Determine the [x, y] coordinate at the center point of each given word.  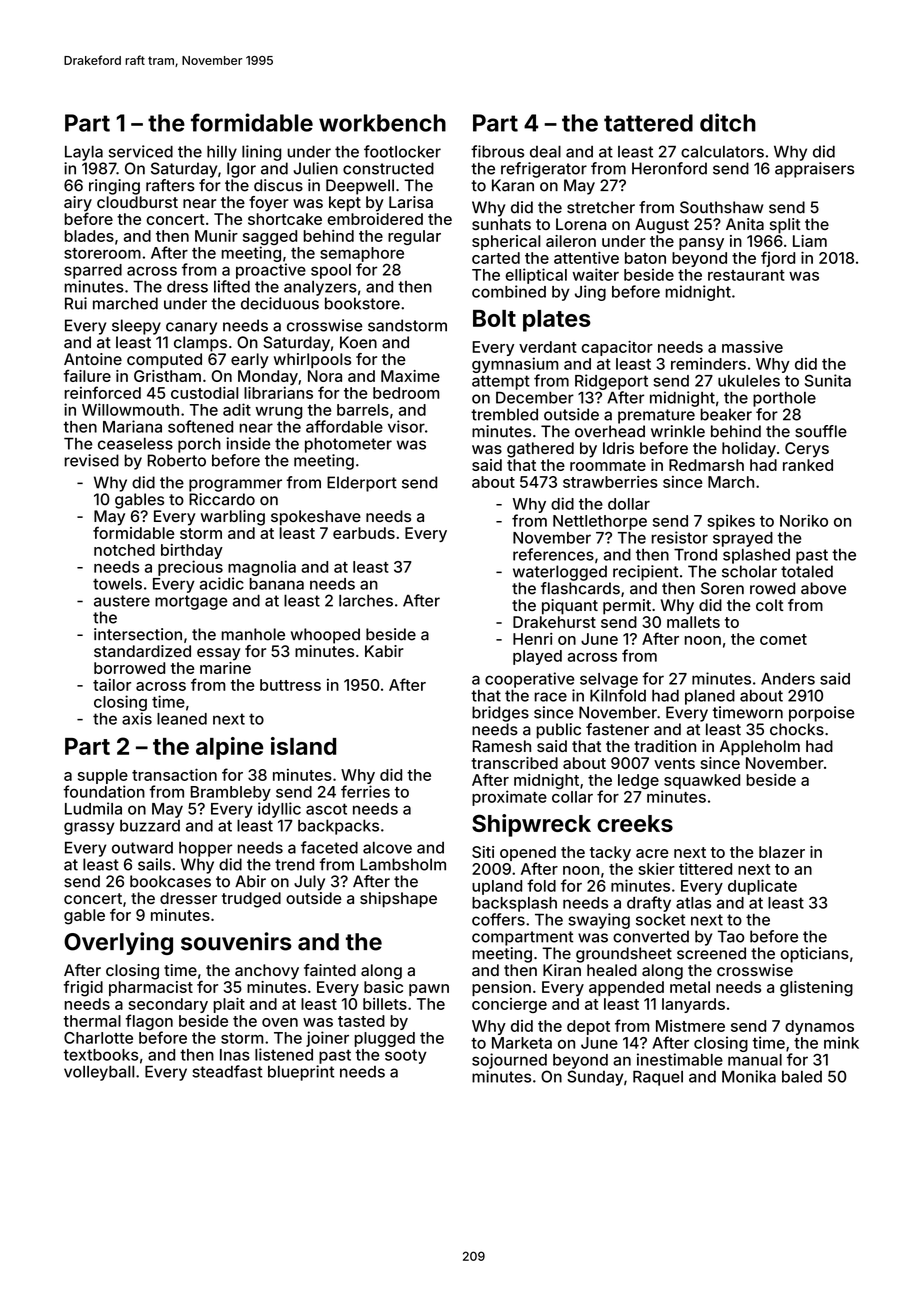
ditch [728, 122]
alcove [387, 847]
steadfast [227, 1071]
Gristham [167, 376]
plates [557, 321]
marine [225, 668]
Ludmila [93, 808]
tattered [648, 123]
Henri [533, 639]
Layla [84, 153]
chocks [797, 729]
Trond [695, 554]
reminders [708, 363]
